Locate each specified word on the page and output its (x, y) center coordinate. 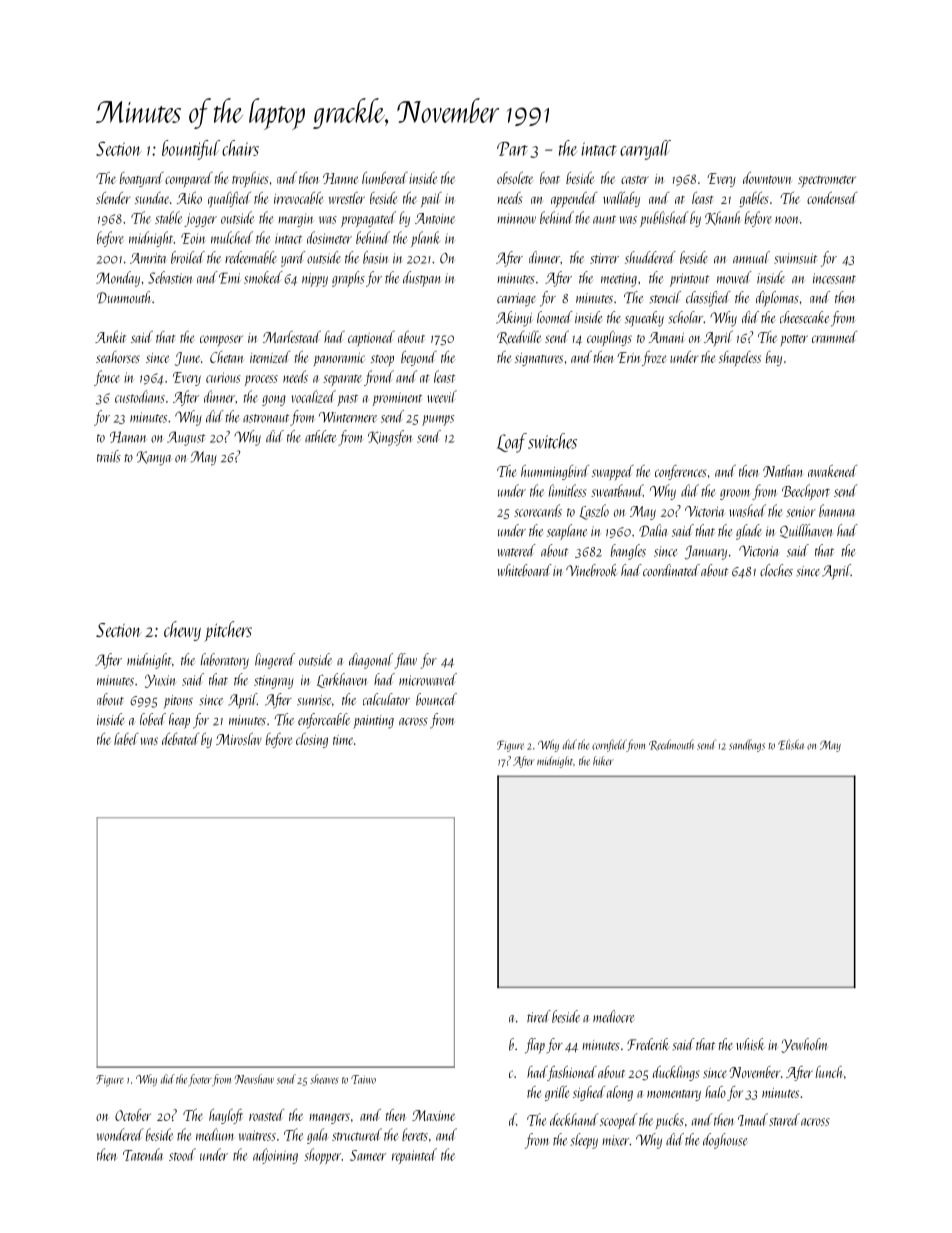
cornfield (609, 745)
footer (199, 1080)
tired (539, 1016)
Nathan (783, 471)
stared (784, 1119)
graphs (348, 279)
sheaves (324, 1079)
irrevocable (298, 198)
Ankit (110, 337)
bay (774, 358)
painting (373, 722)
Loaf (512, 443)
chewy (182, 631)
